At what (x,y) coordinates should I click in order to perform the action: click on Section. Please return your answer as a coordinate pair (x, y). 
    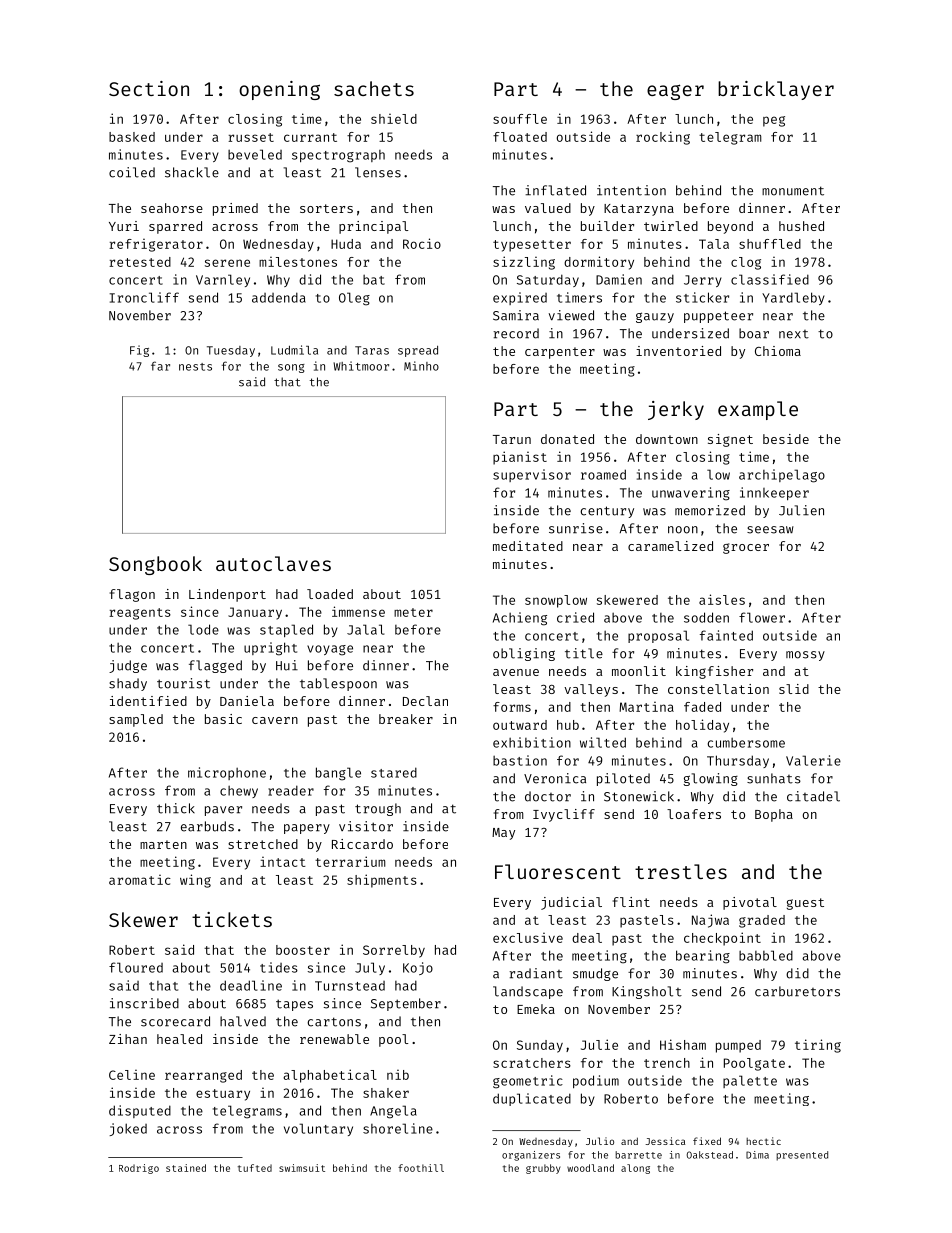
    Looking at the image, I should click on (149, 88).
